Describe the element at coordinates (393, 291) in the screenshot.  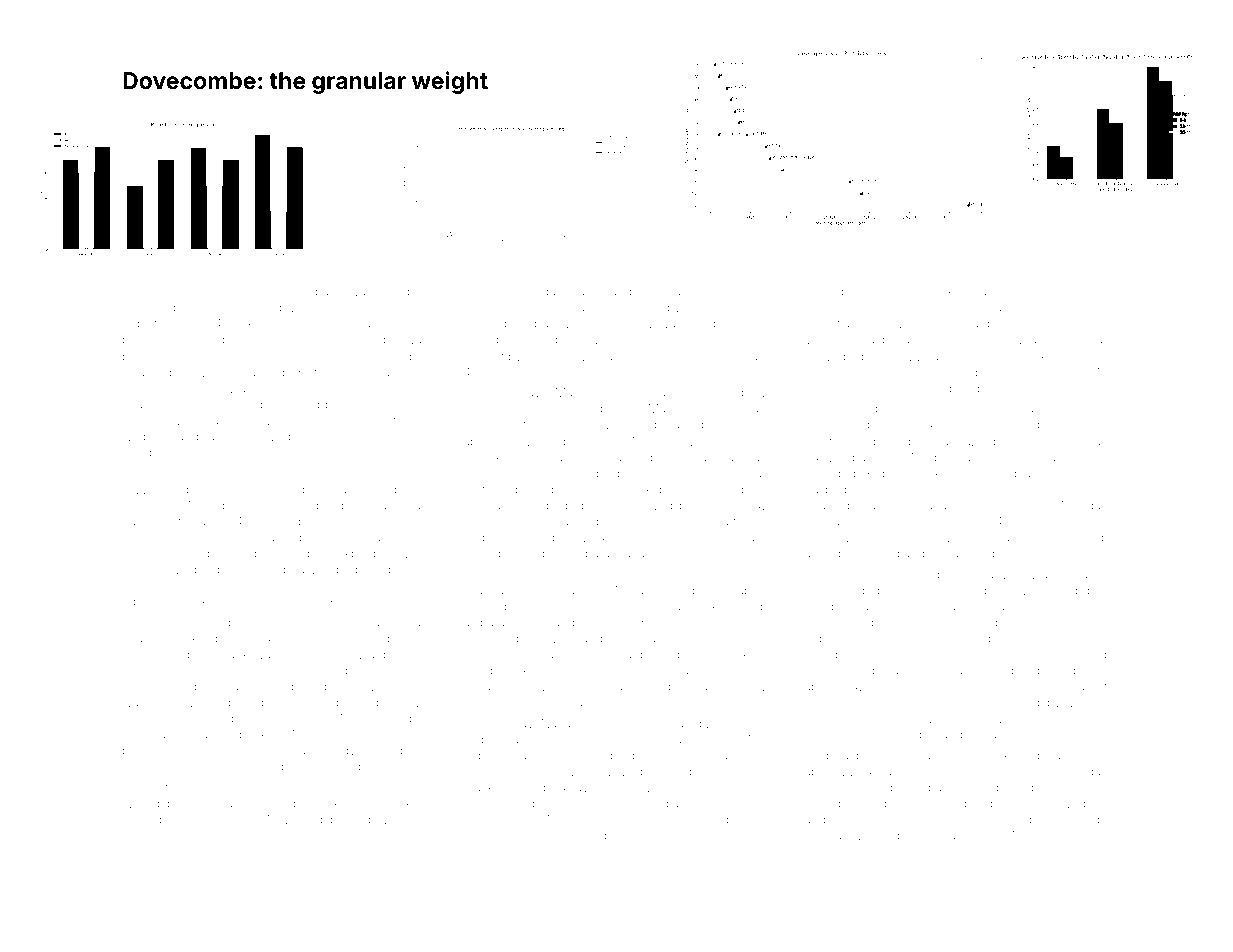
I see `sliced` at that location.
